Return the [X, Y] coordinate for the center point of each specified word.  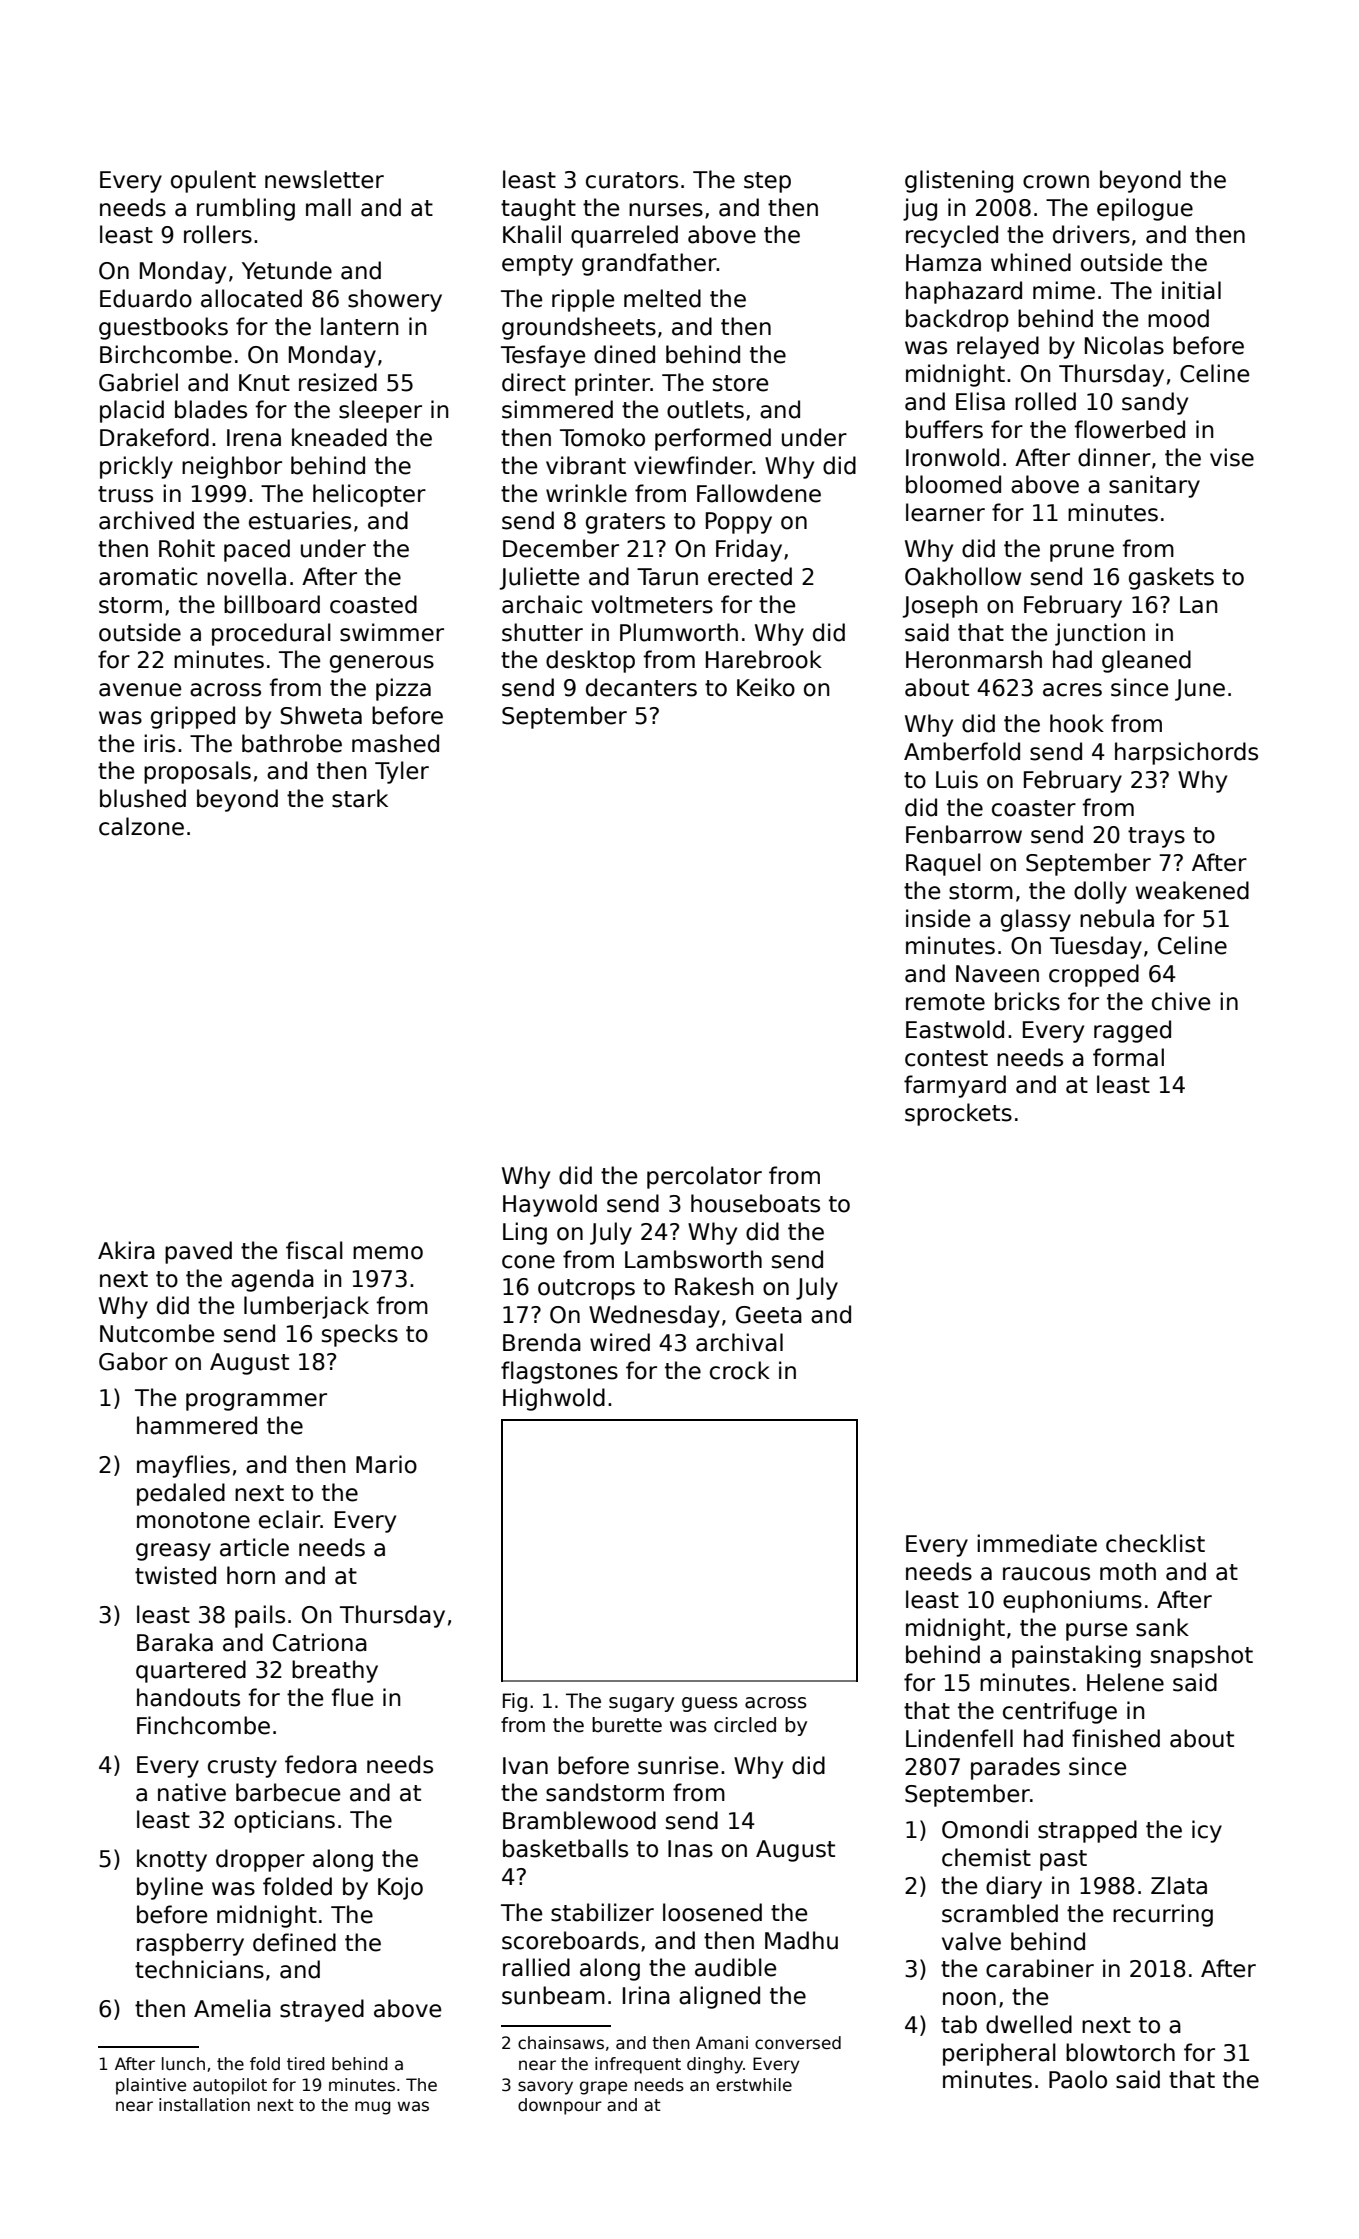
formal [1128, 1057]
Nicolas [1124, 345]
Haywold [550, 1205]
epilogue [1145, 209]
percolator [704, 1177]
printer [612, 384]
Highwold [554, 1399]
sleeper [380, 411]
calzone [141, 826]
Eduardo [146, 298]
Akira [126, 1250]
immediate [1037, 1543]
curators [632, 180]
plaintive [151, 2086]
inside [938, 918]
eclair [290, 1519]
